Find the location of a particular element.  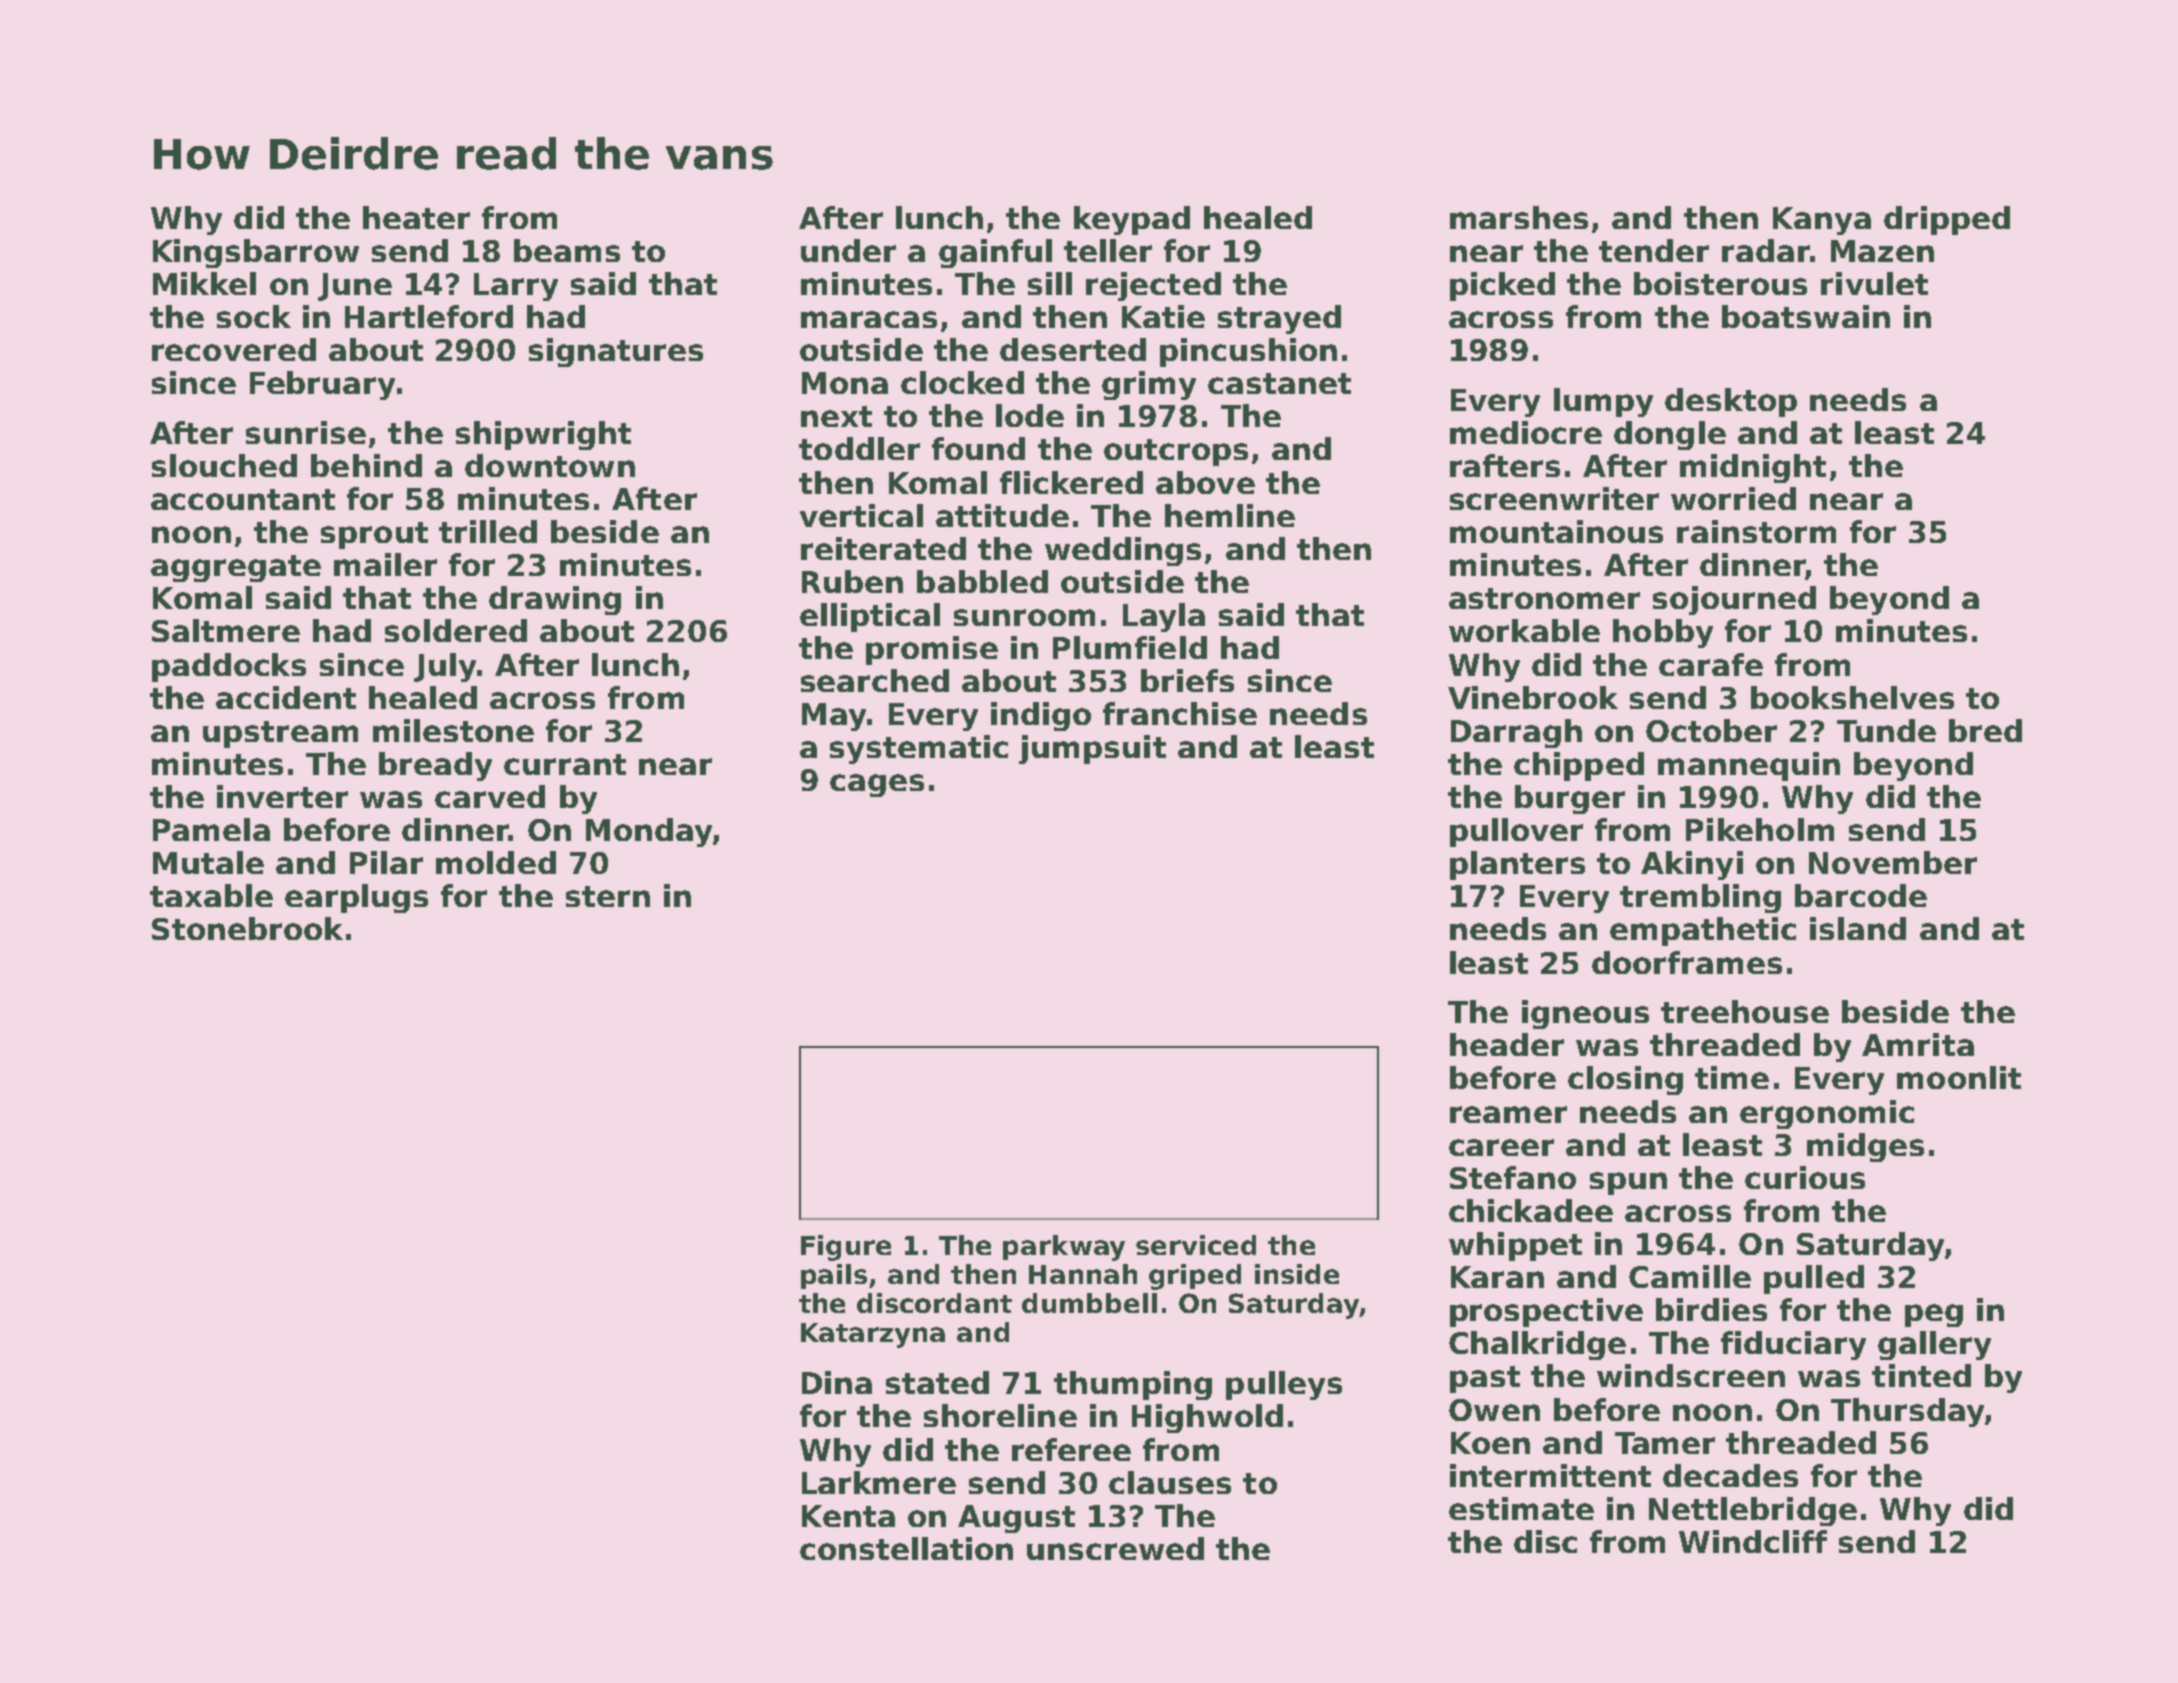

Pilar is located at coordinates (386, 862).
